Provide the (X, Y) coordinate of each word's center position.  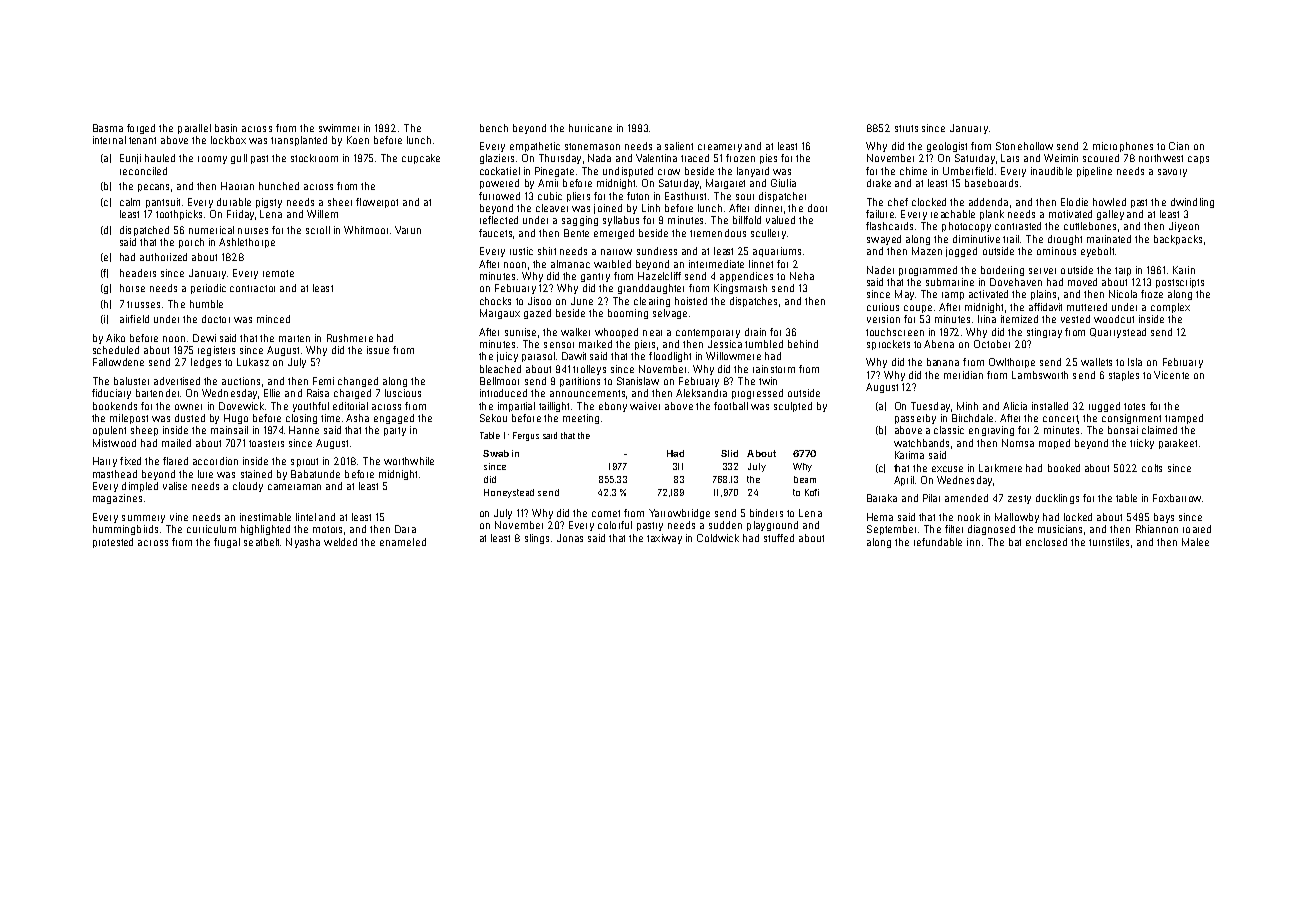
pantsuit (163, 203)
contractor (252, 288)
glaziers (497, 159)
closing (301, 419)
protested (113, 543)
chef (898, 202)
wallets (1096, 362)
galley (1110, 215)
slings (537, 539)
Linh (651, 208)
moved (1082, 282)
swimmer (339, 128)
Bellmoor (499, 381)
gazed (537, 314)
